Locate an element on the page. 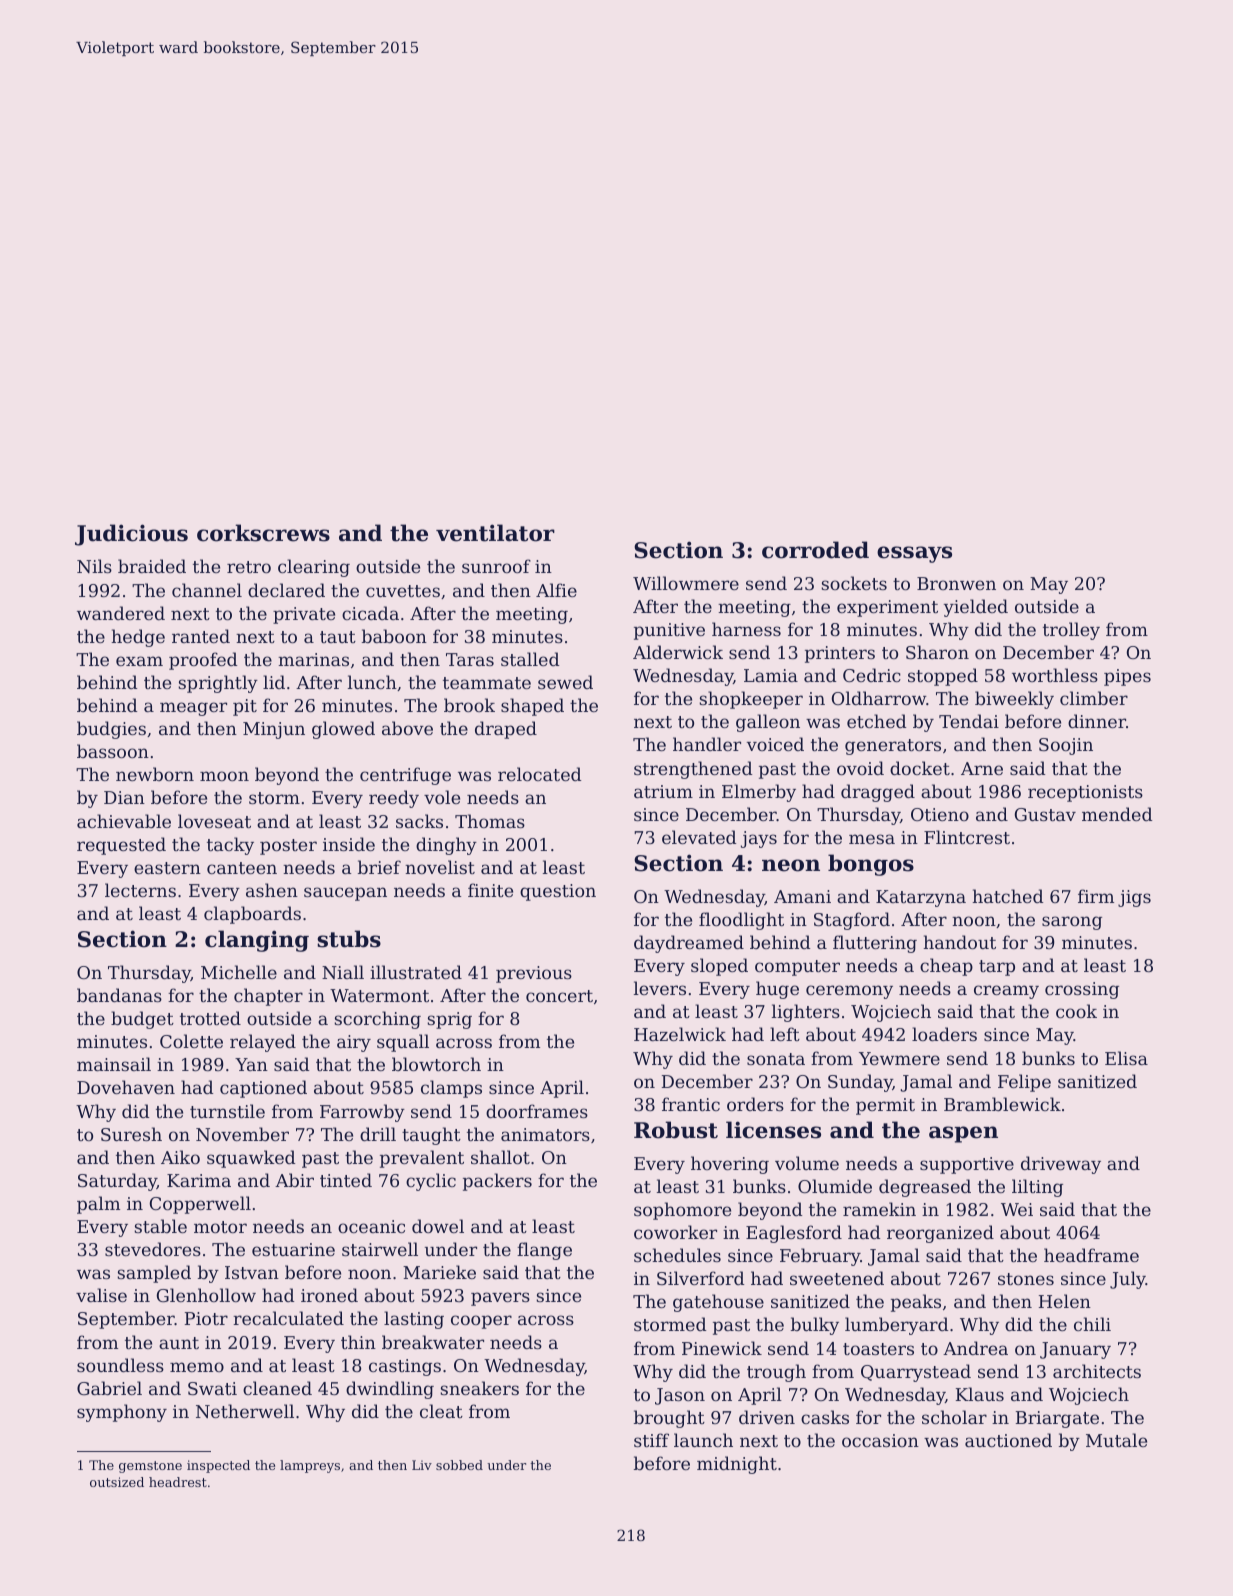  Flintcrest is located at coordinates (967, 837).
